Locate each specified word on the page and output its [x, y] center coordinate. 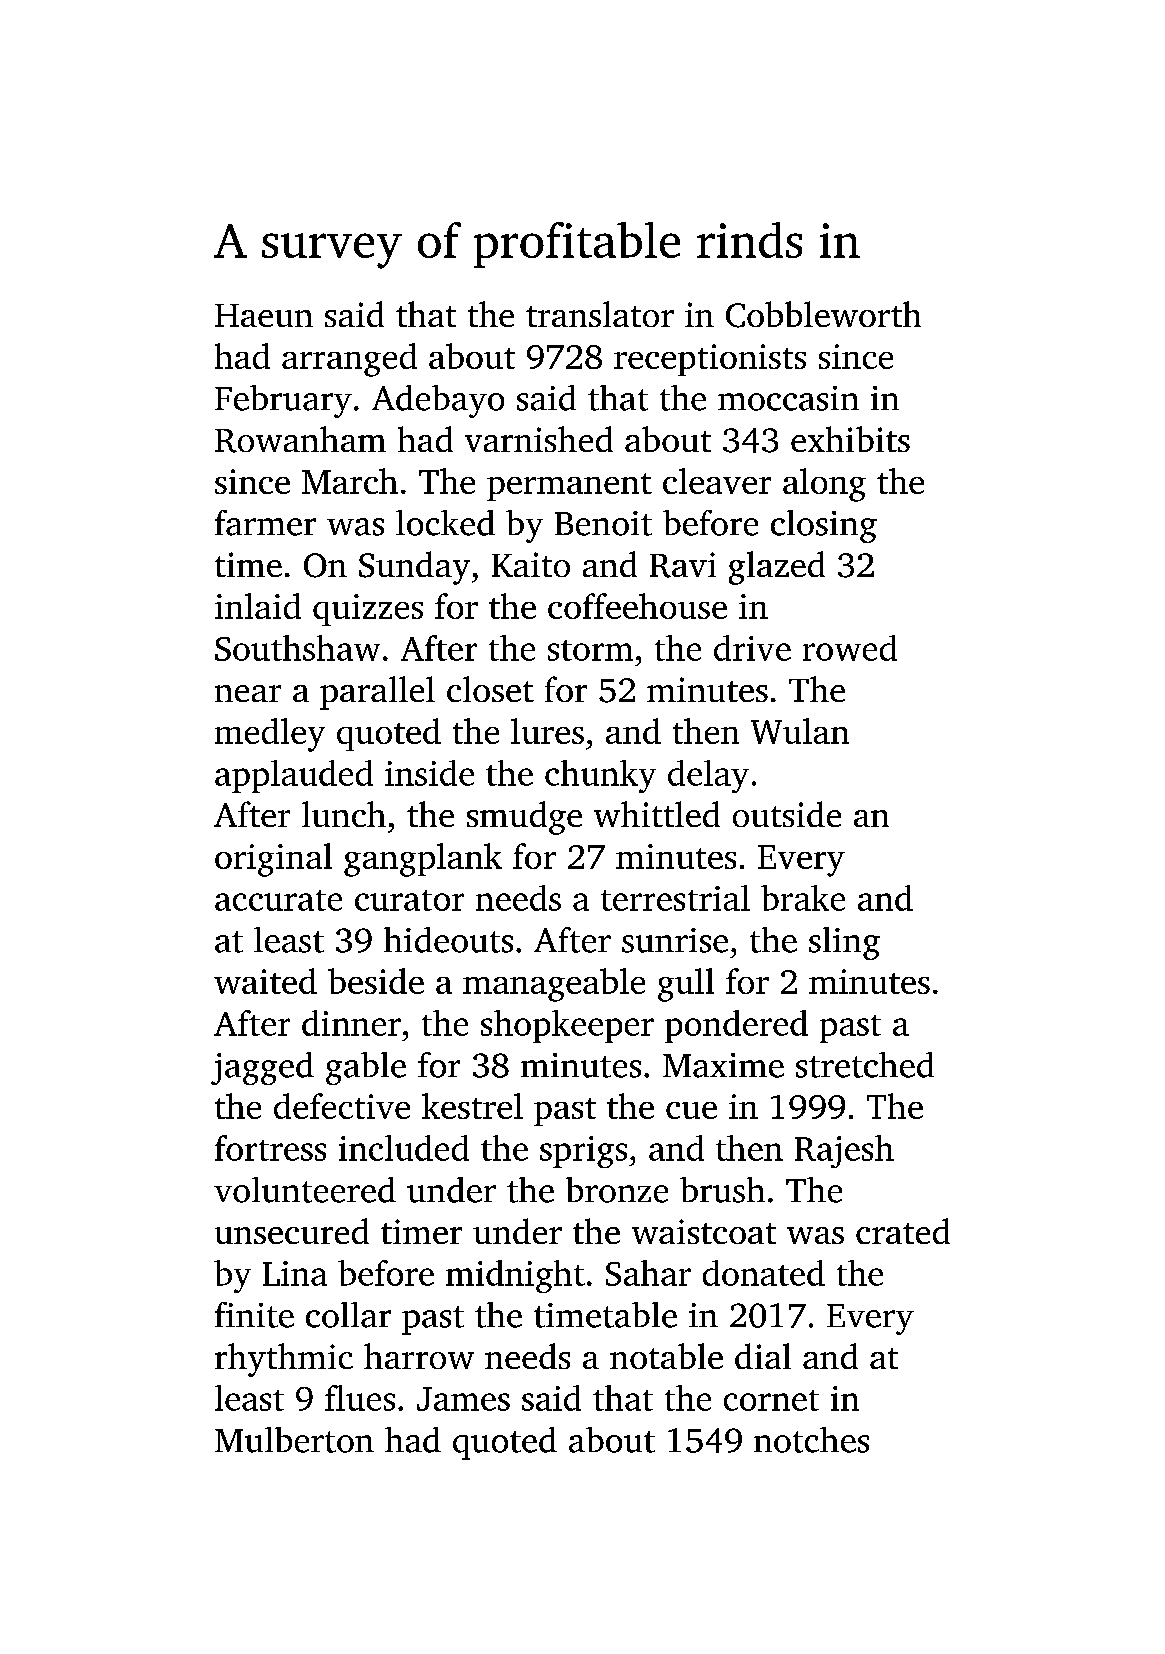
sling [844, 943]
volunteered [305, 1190]
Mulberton [294, 1440]
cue [691, 1110]
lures [547, 731]
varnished [539, 439]
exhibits [850, 439]
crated [903, 1231]
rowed [850, 648]
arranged [349, 360]
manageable [554, 985]
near [248, 693]
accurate [278, 900]
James [463, 1399]
